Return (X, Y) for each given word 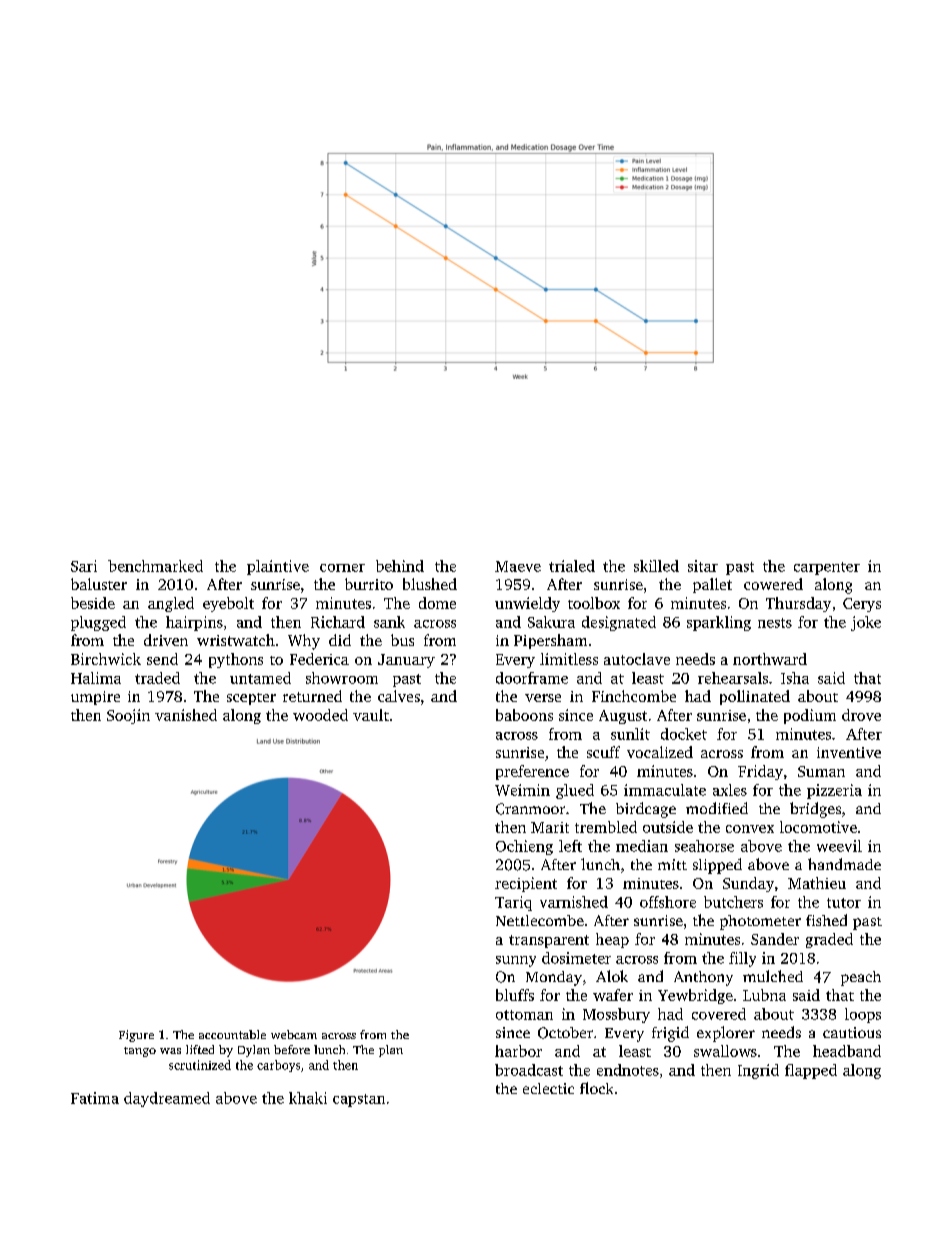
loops (863, 1015)
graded (829, 940)
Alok (612, 976)
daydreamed (167, 1099)
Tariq (513, 903)
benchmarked (155, 566)
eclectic (548, 1088)
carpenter (827, 568)
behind (400, 566)
